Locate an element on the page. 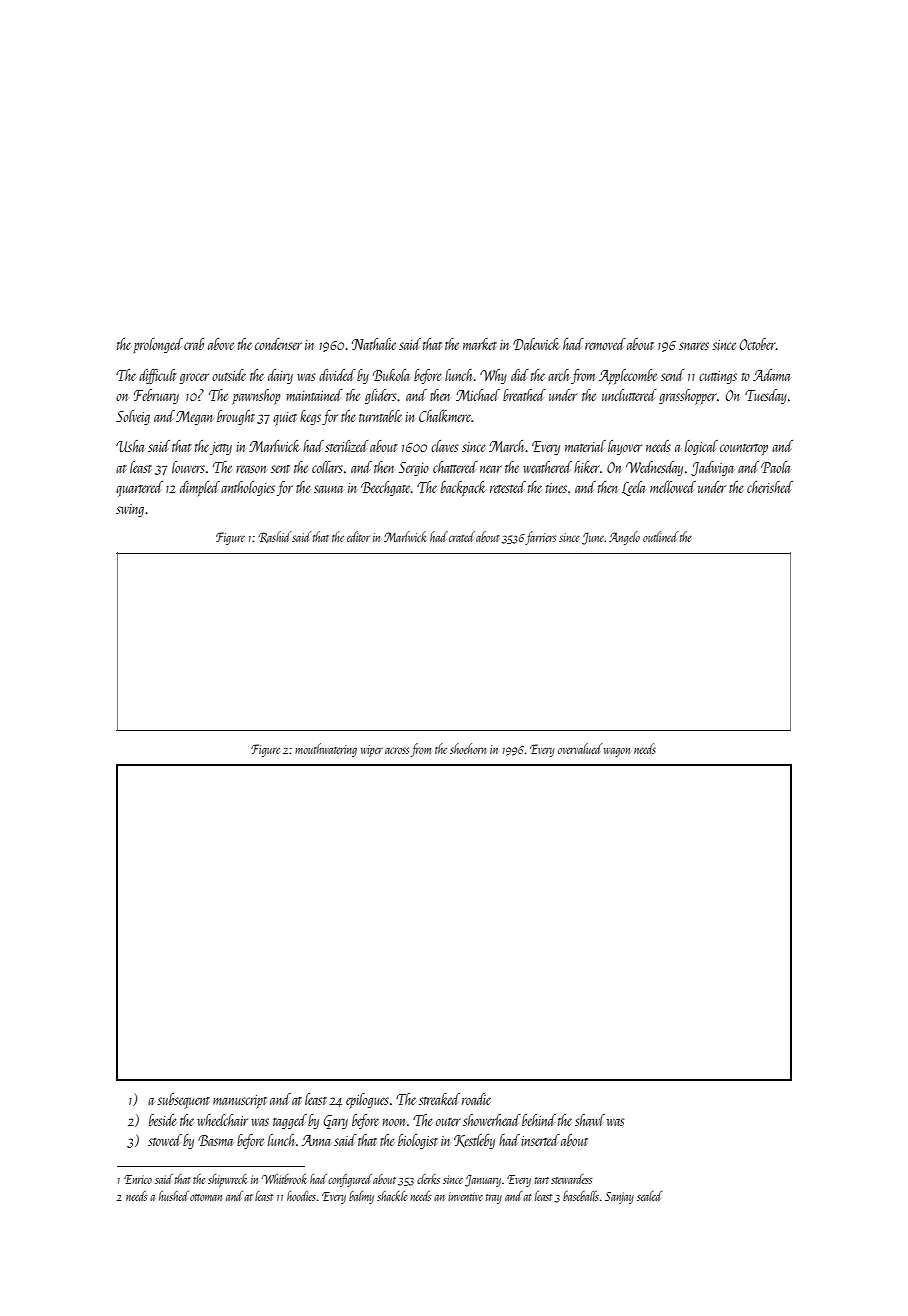  uncluttered is located at coordinates (629, 395).
